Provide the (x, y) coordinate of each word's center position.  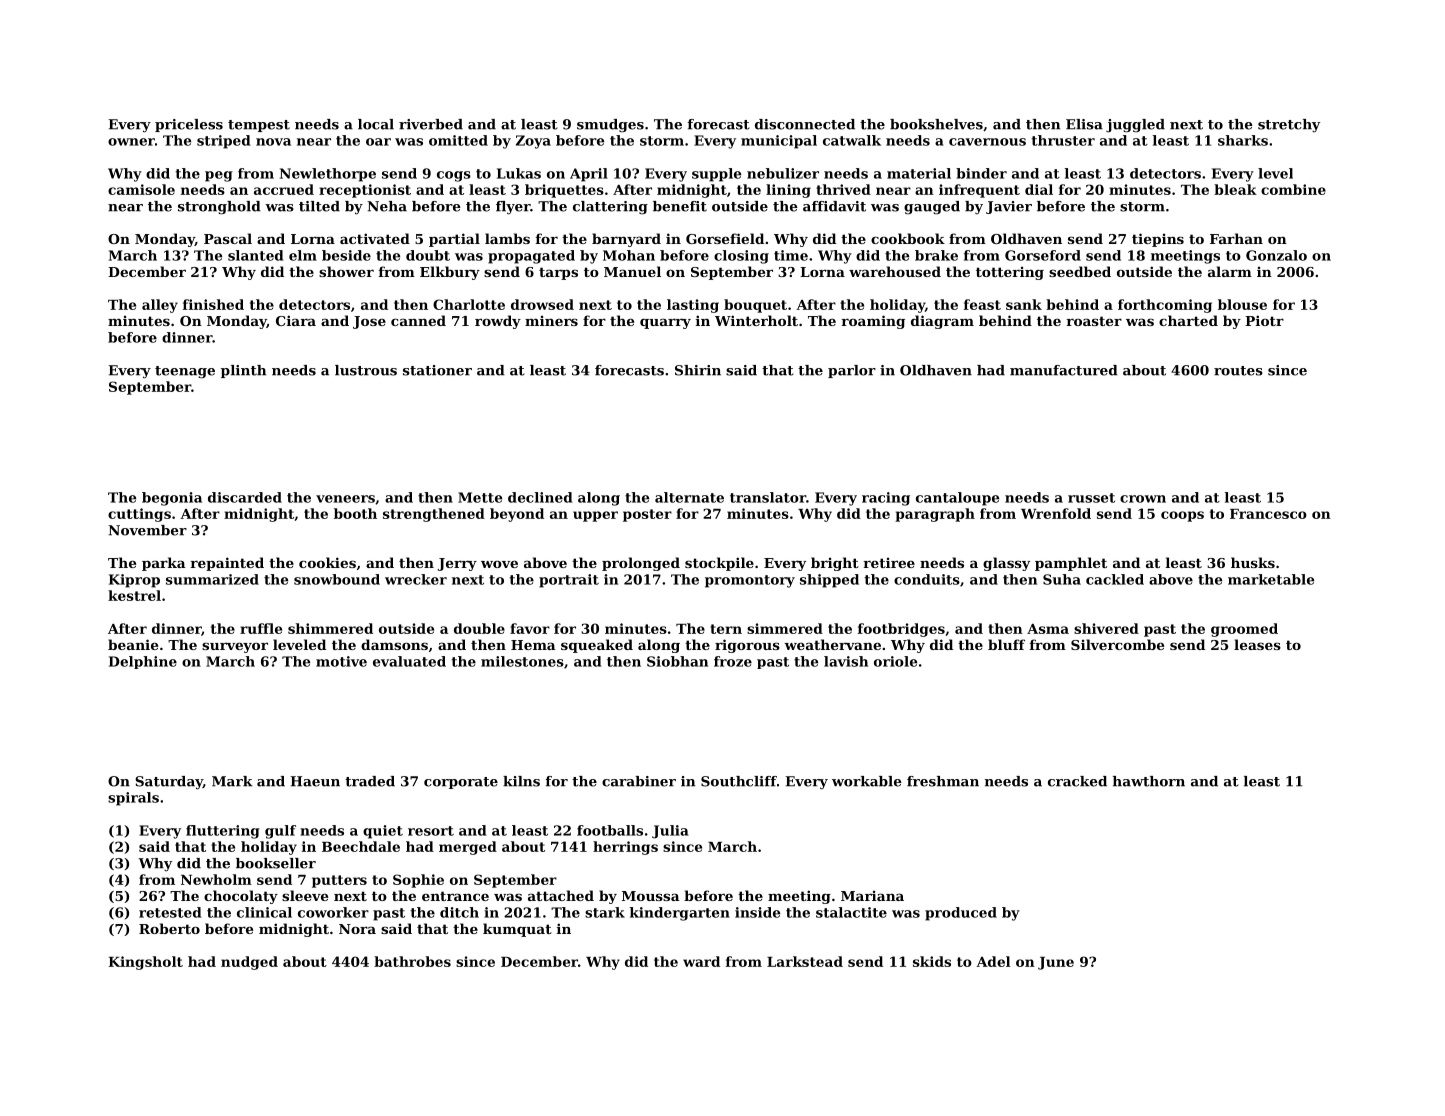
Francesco (1268, 514)
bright (835, 564)
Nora (357, 929)
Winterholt (756, 320)
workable (867, 781)
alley (160, 306)
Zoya (533, 142)
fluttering (223, 832)
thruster (1063, 140)
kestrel (134, 595)
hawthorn (1149, 781)
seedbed (1080, 271)
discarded (245, 497)
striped (224, 142)
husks (1253, 562)
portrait (569, 581)
